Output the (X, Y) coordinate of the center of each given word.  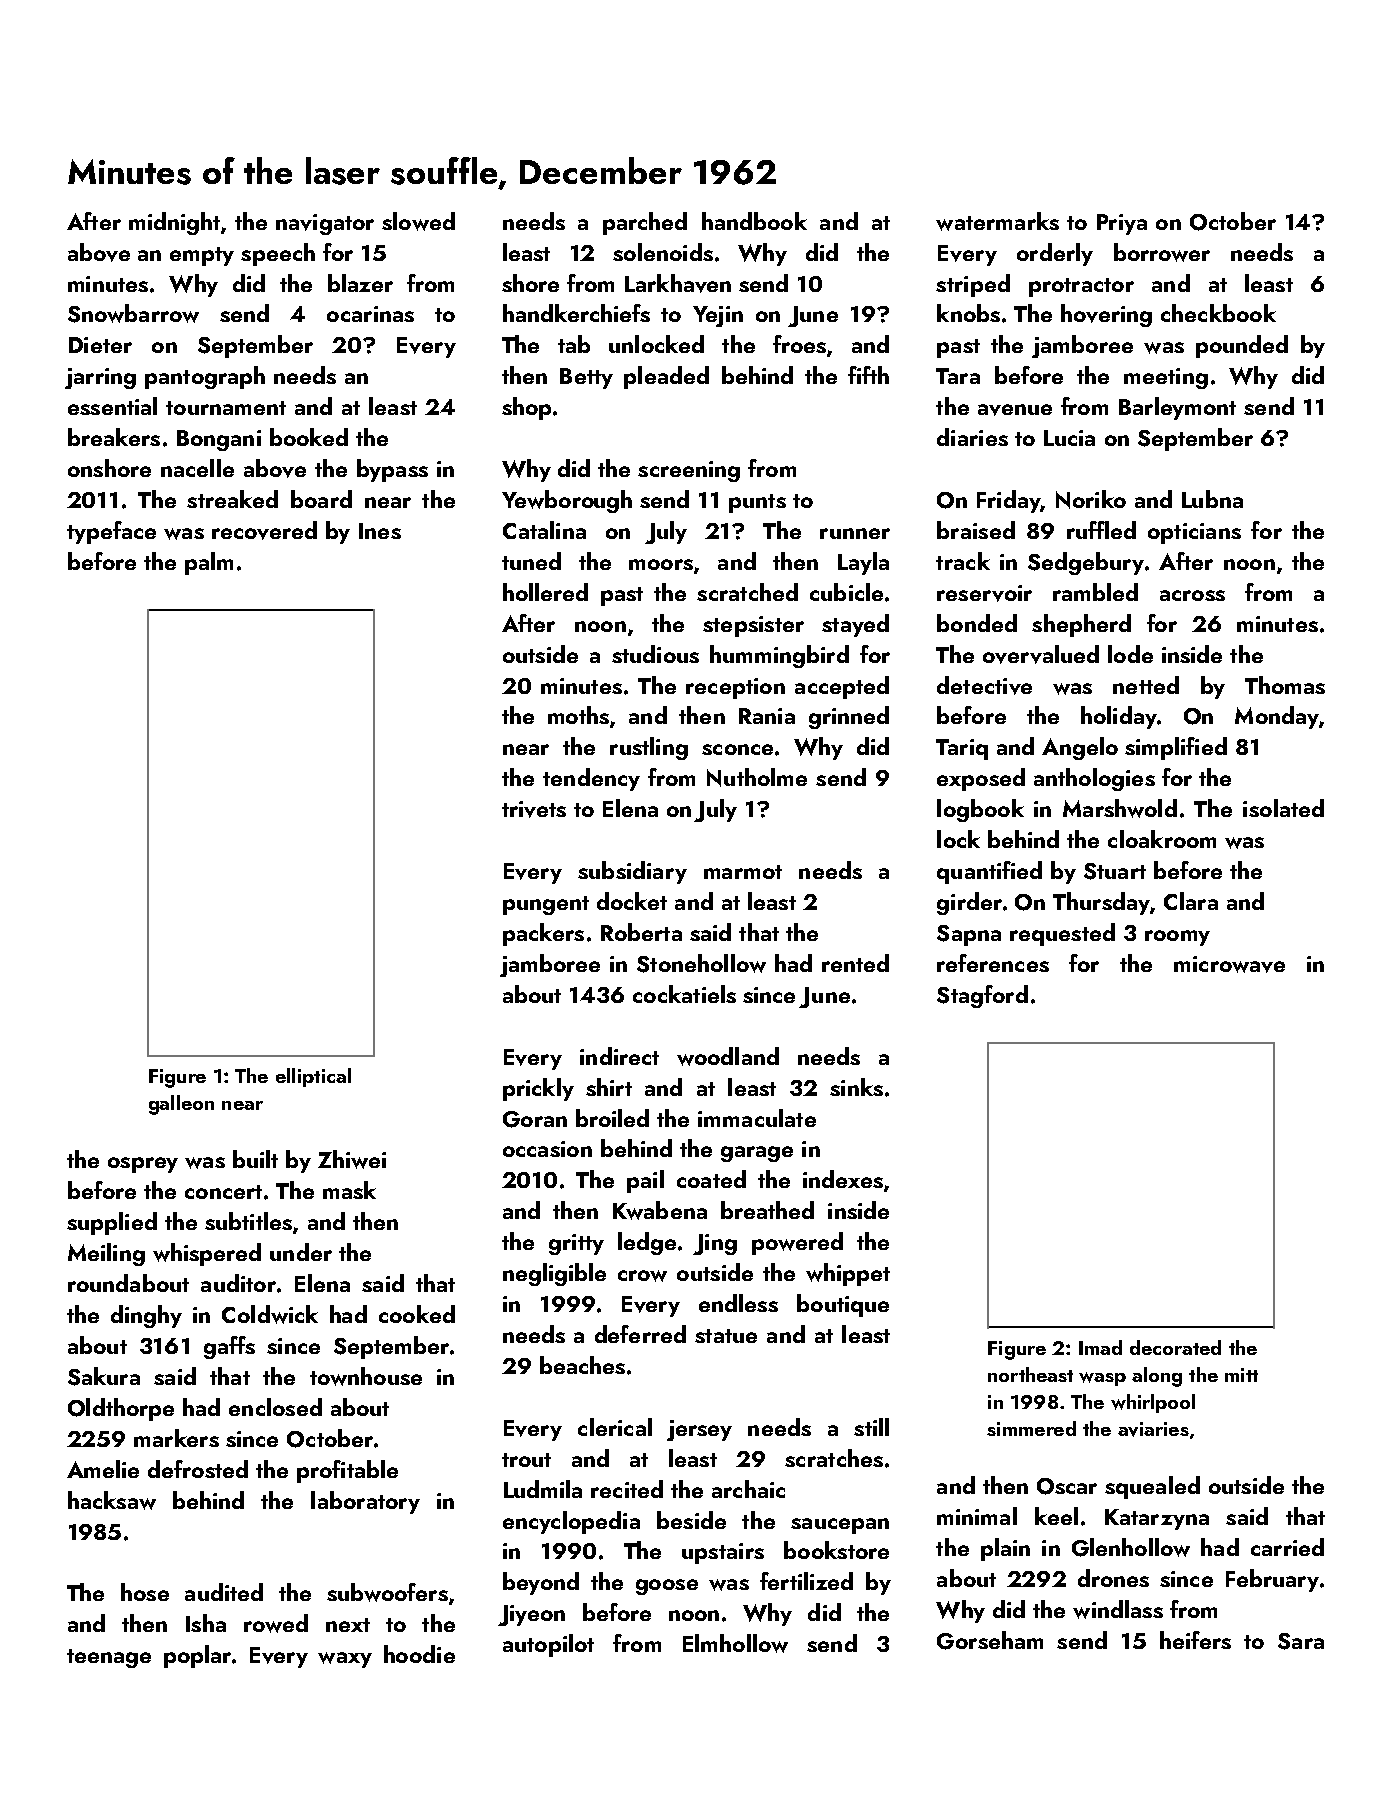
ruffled (1101, 530)
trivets (534, 809)
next (348, 1625)
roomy (1177, 938)
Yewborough (567, 501)
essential (112, 406)
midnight (174, 223)
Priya (1122, 224)
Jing (715, 1244)
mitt (1241, 1375)
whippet (848, 1274)
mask (349, 1190)
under (301, 1252)
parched (645, 223)
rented (855, 963)
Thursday (1101, 903)
